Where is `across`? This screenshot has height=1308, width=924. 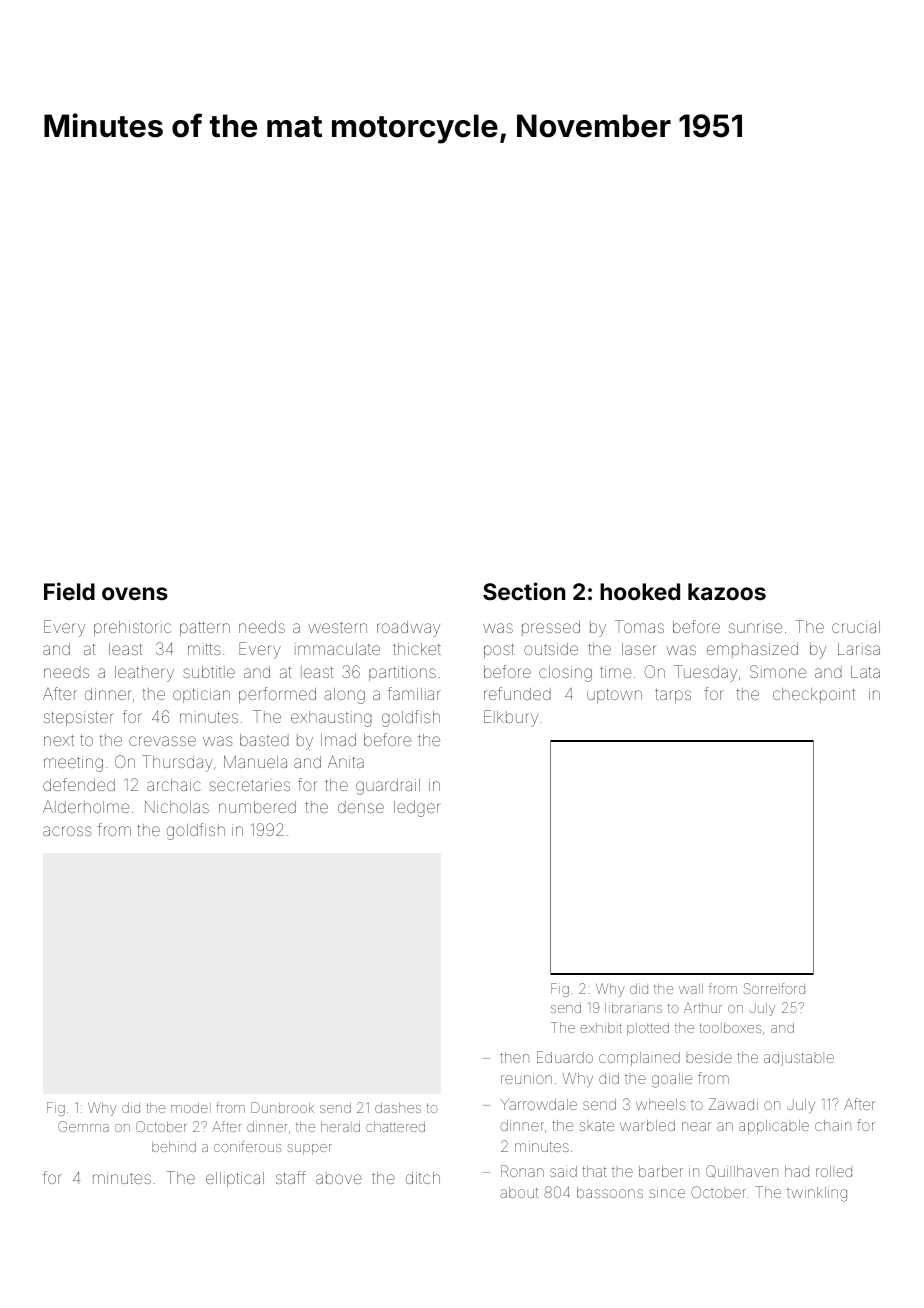
across is located at coordinates (67, 831).
